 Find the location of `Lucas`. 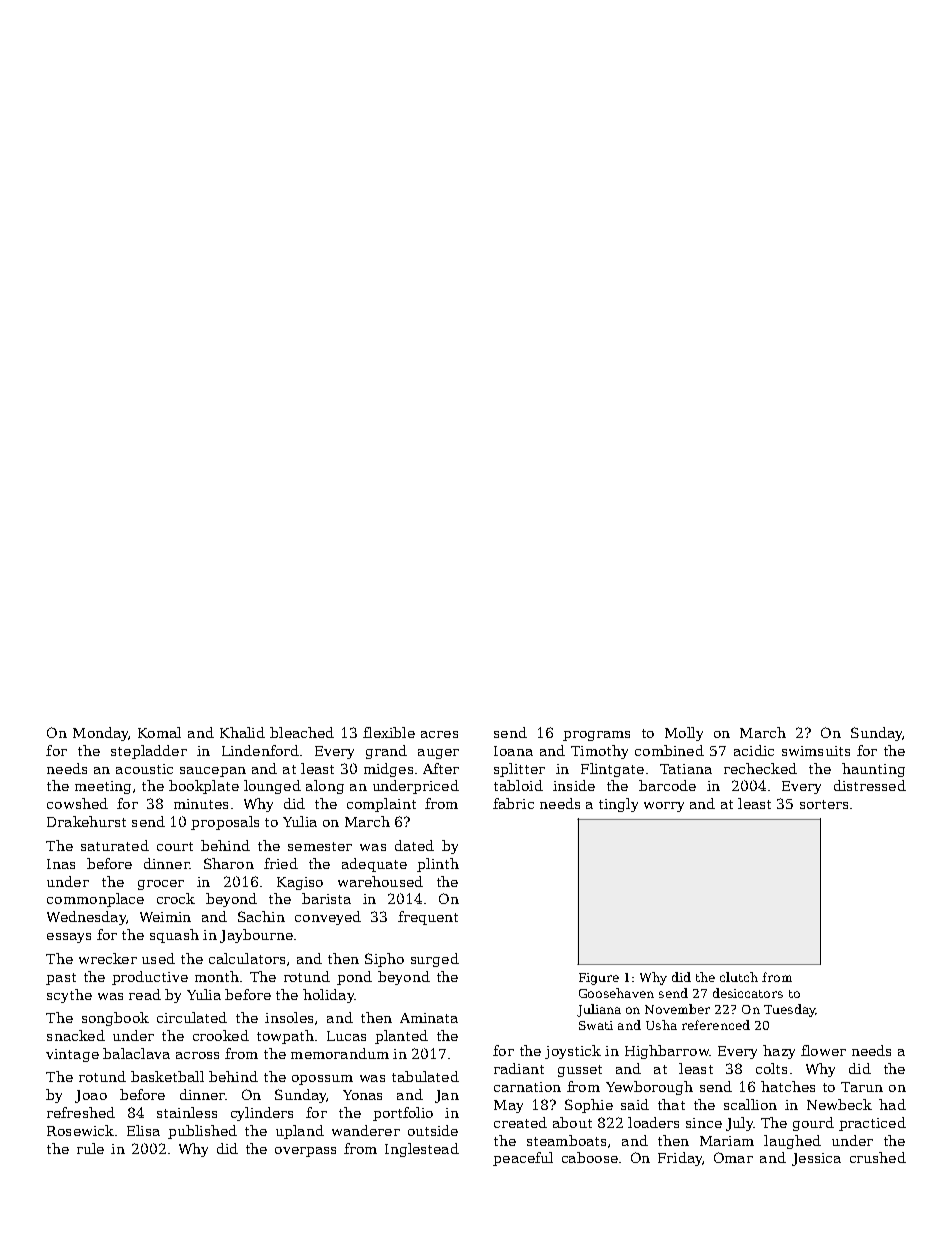

Lucas is located at coordinates (346, 1036).
